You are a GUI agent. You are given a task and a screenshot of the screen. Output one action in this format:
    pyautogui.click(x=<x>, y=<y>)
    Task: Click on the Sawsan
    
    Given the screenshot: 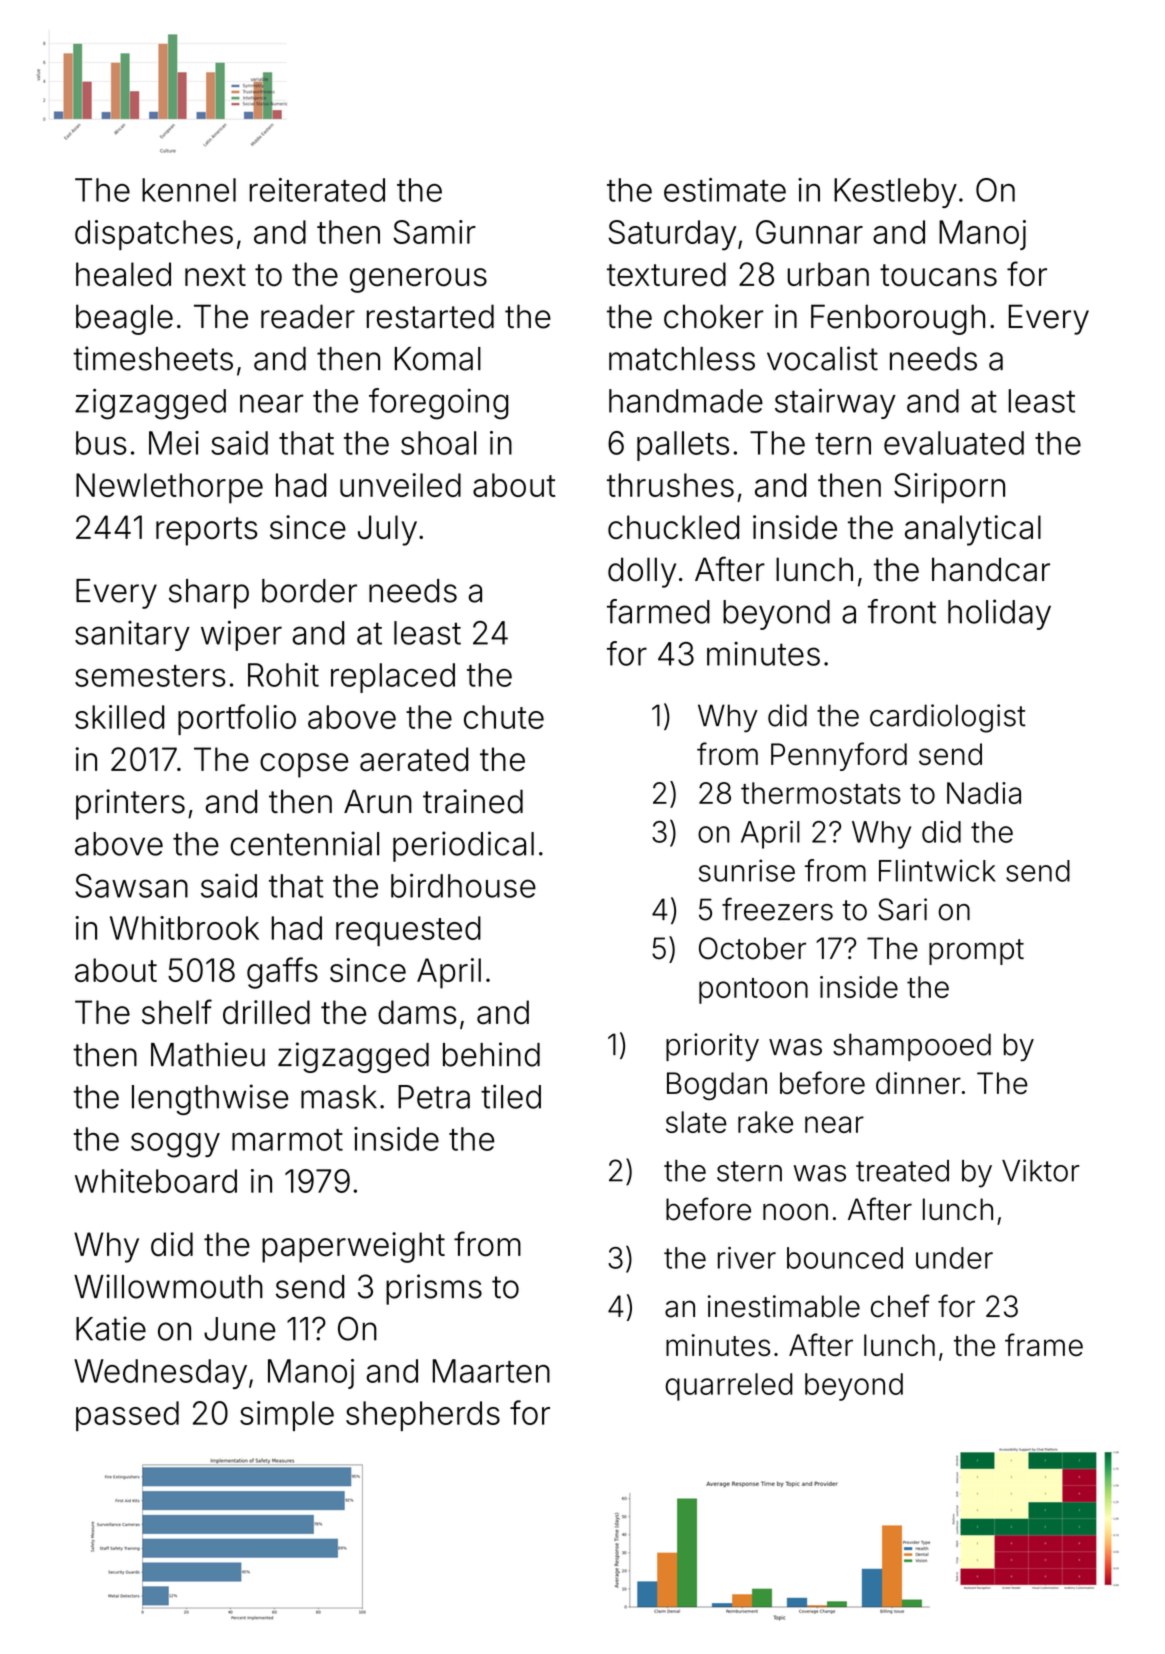 What is the action you would take?
    pyautogui.click(x=131, y=886)
